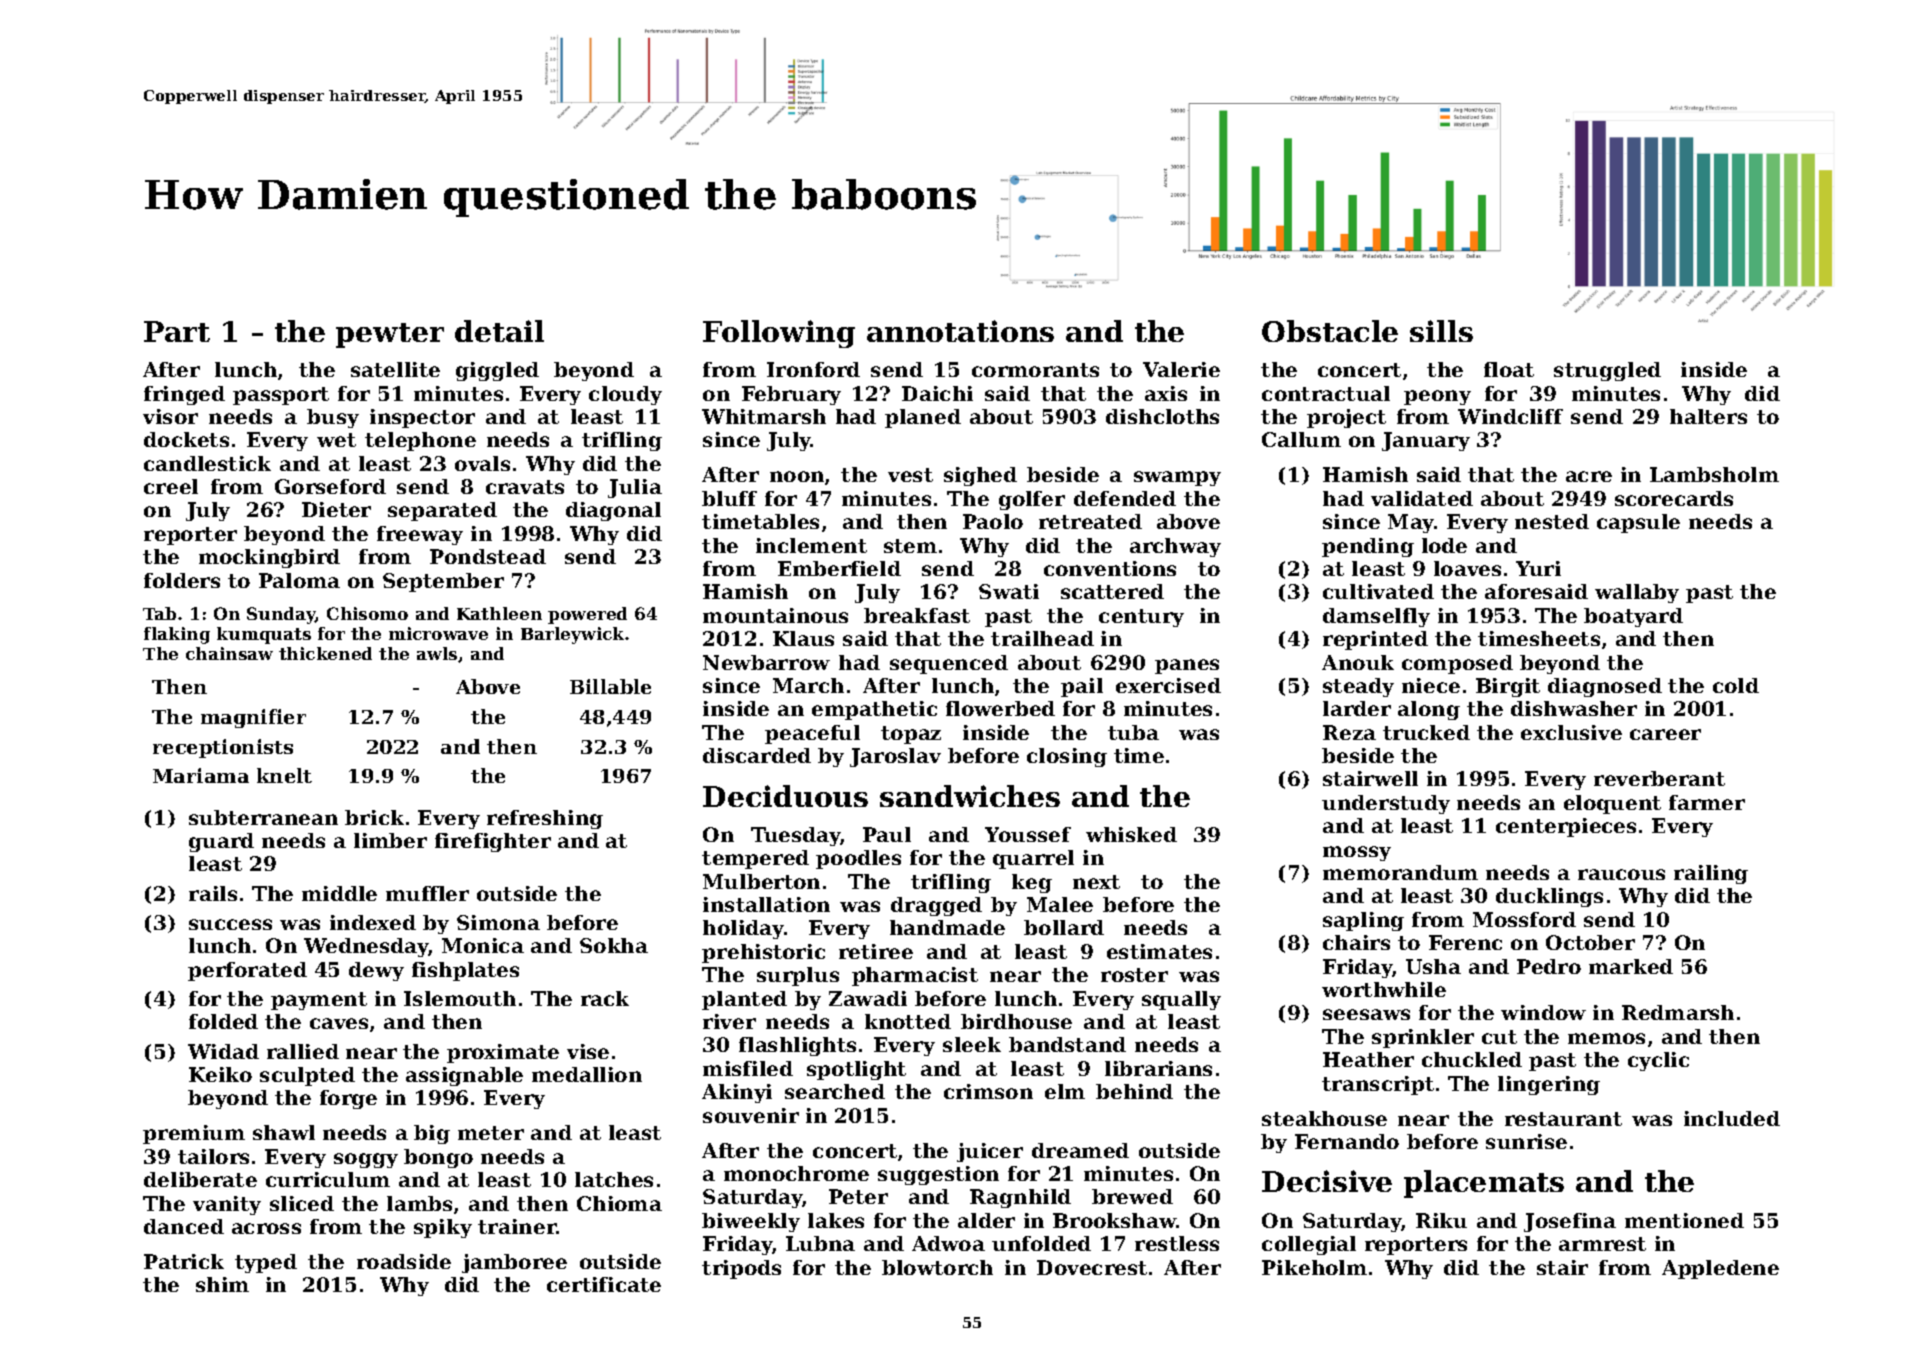 The image size is (1924, 1360). Describe the element at coordinates (1638, 523) in the screenshot. I see `capsule` at that location.
